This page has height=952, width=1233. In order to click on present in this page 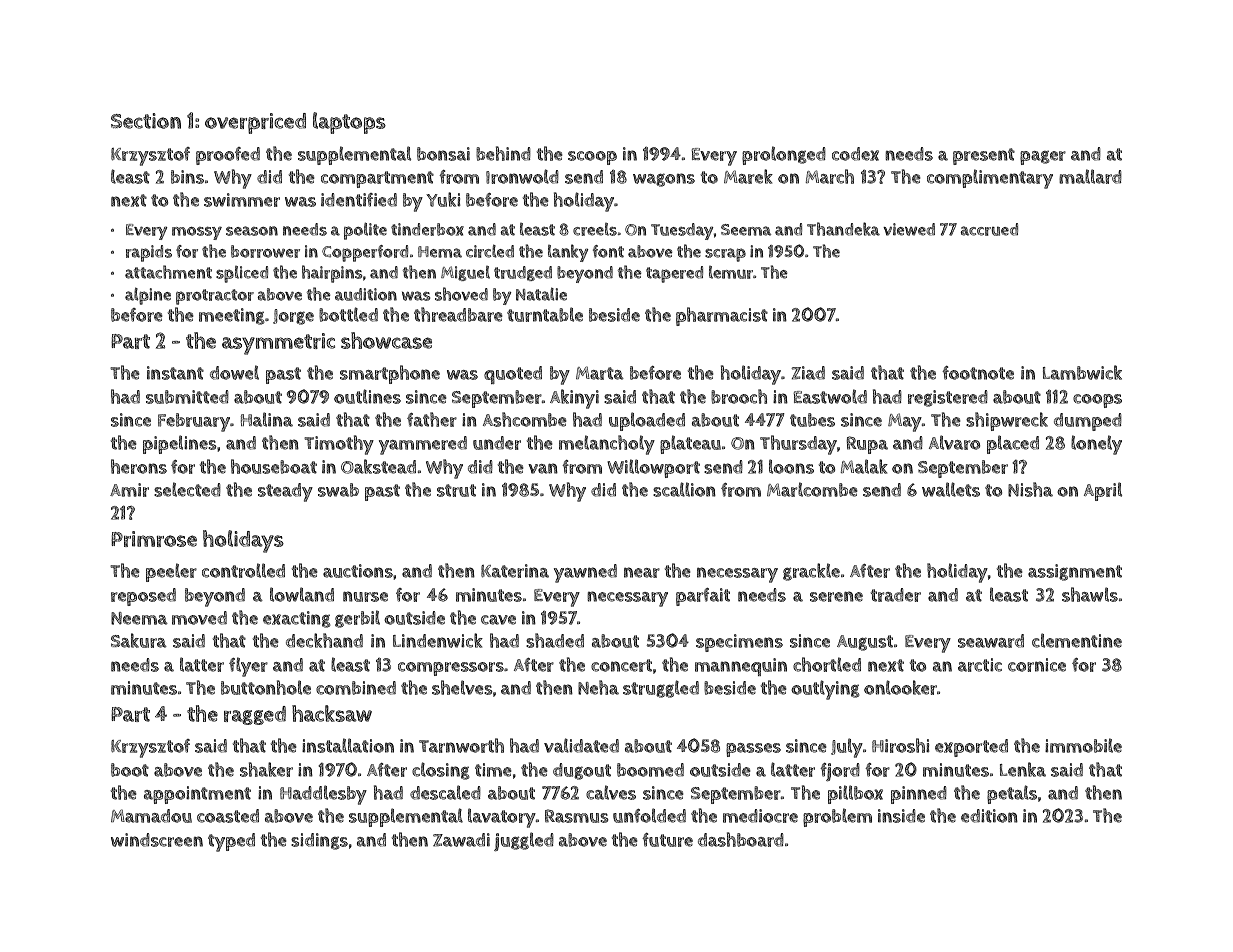, I will do `click(984, 156)`.
